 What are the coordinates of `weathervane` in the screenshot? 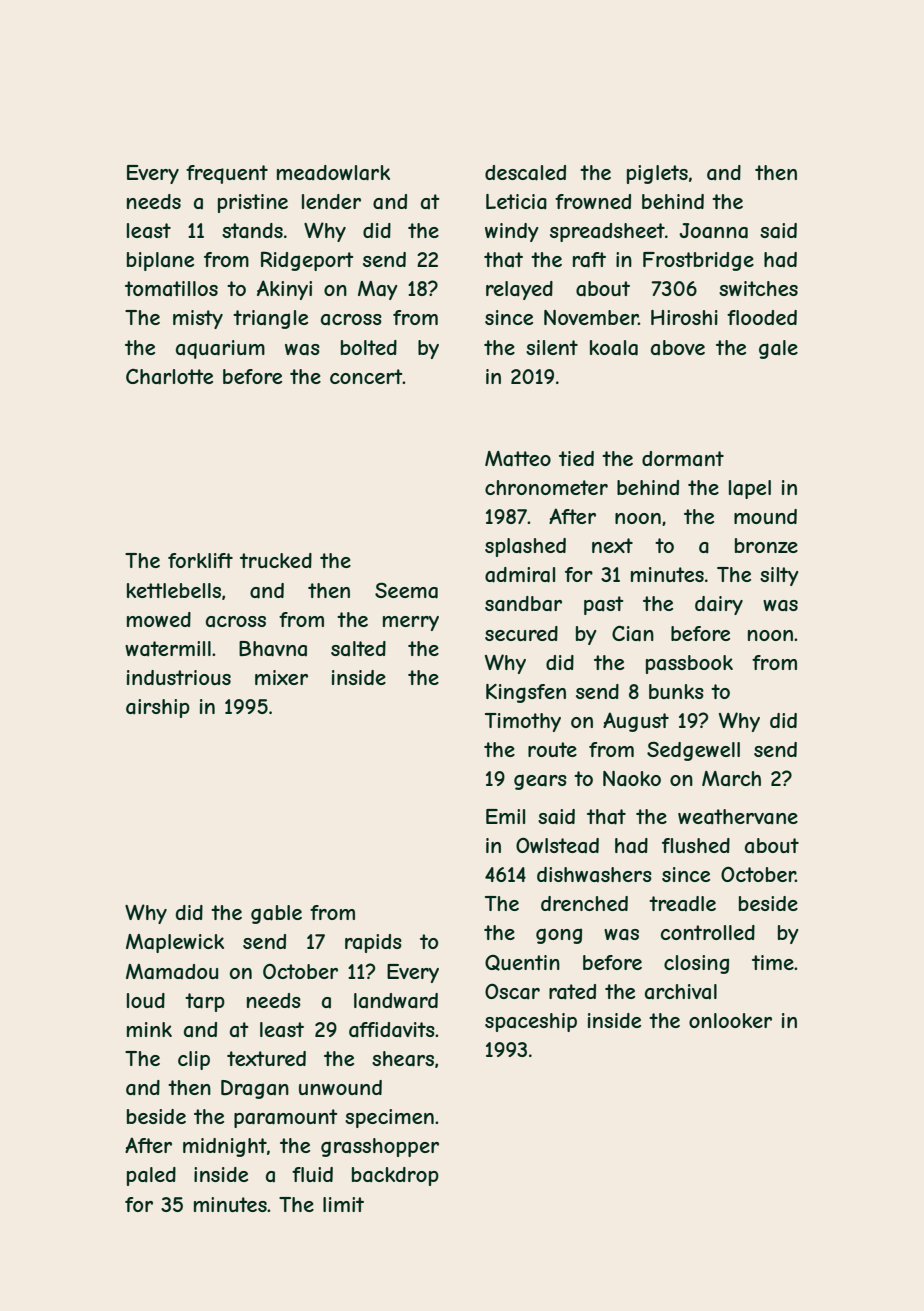 It's located at (738, 816).
